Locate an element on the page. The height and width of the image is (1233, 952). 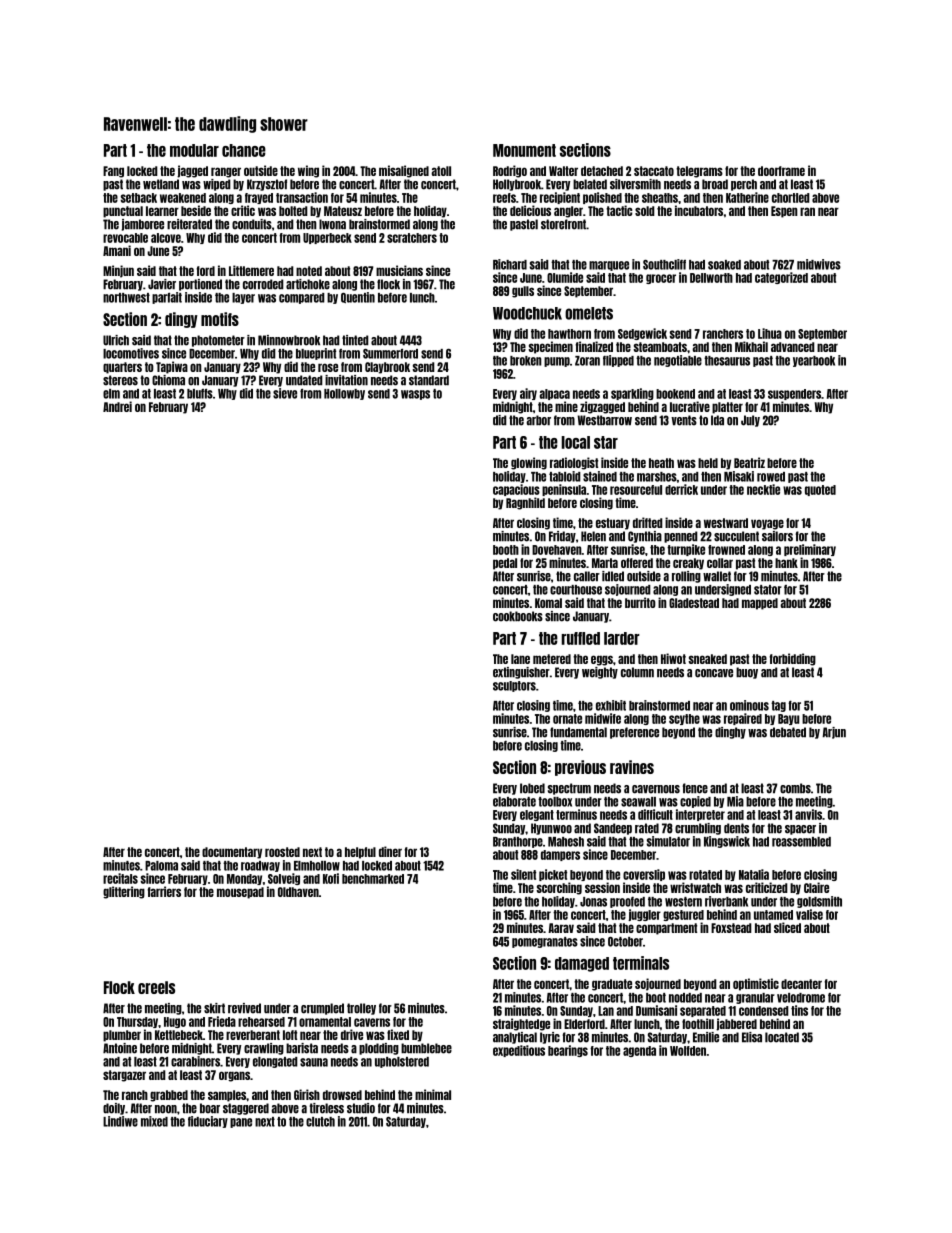
helpful is located at coordinates (360, 853).
